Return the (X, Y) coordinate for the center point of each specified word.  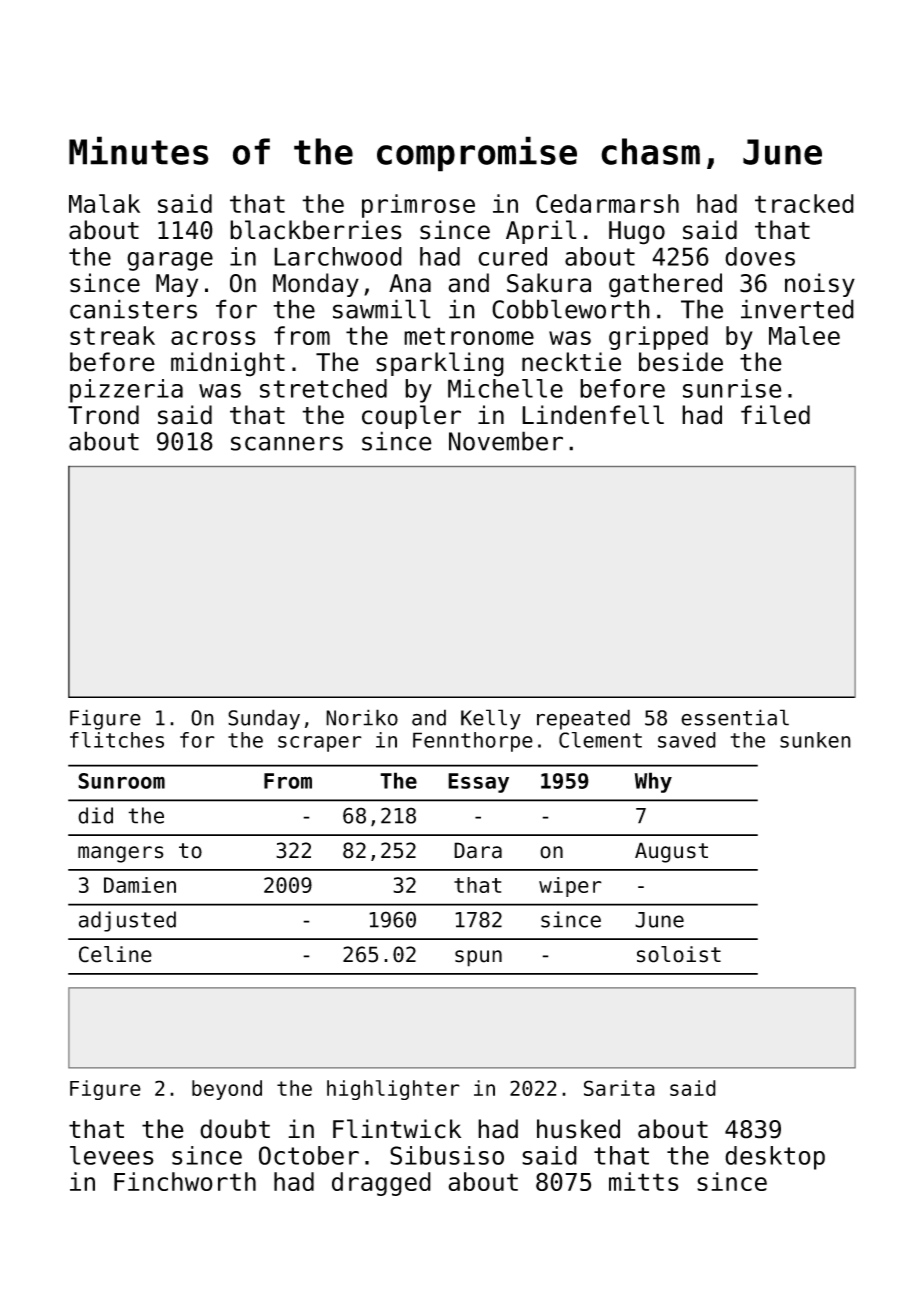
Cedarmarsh (607, 203)
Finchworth (185, 1181)
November (506, 441)
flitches (117, 740)
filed (775, 415)
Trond (103, 415)
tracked (804, 203)
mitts (643, 1181)
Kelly (491, 719)
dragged (381, 1184)
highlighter (393, 1090)
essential (735, 717)
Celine (115, 954)
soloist (679, 954)
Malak (104, 203)
